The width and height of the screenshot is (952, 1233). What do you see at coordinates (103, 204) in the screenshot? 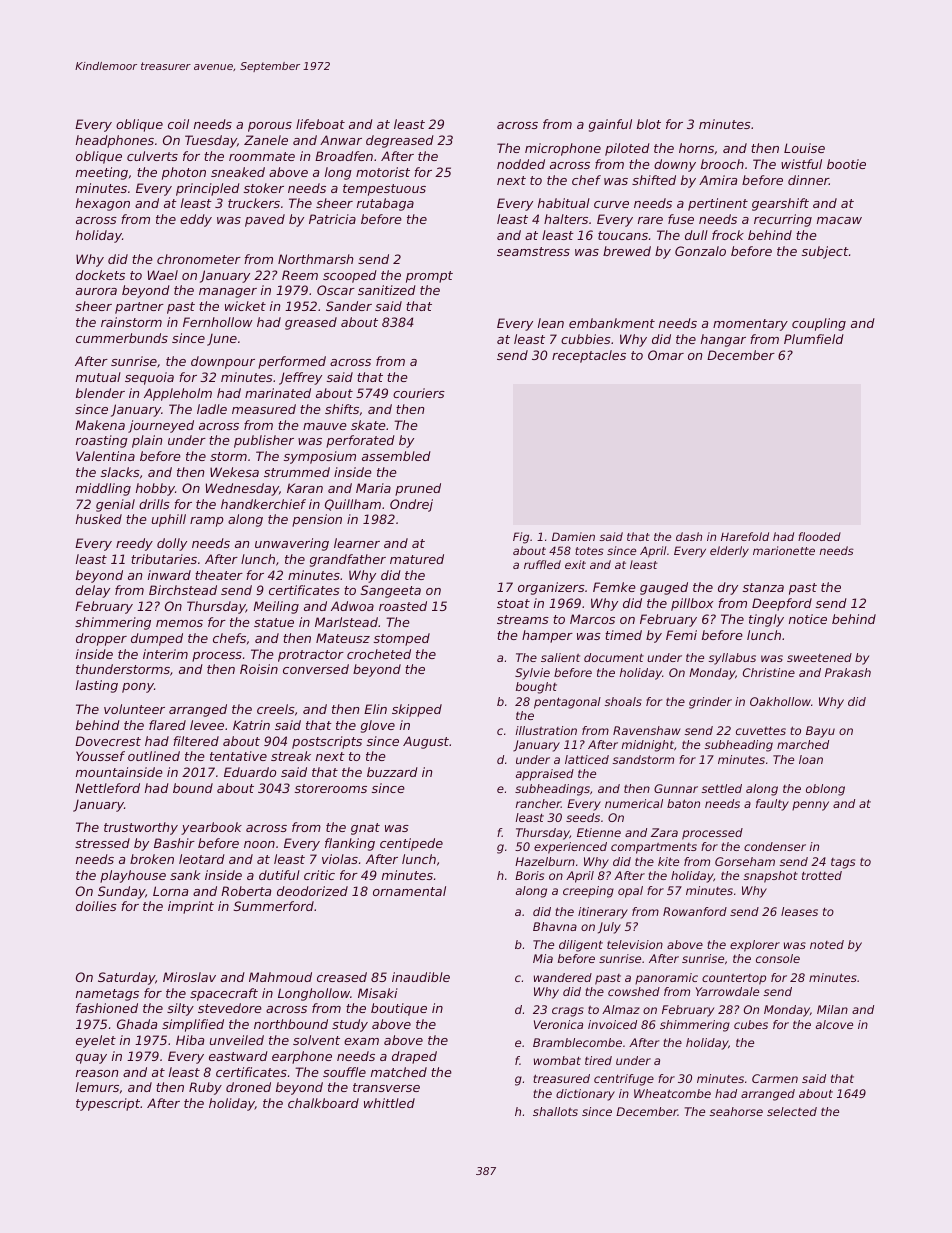
I see `hexagon` at bounding box center [103, 204].
